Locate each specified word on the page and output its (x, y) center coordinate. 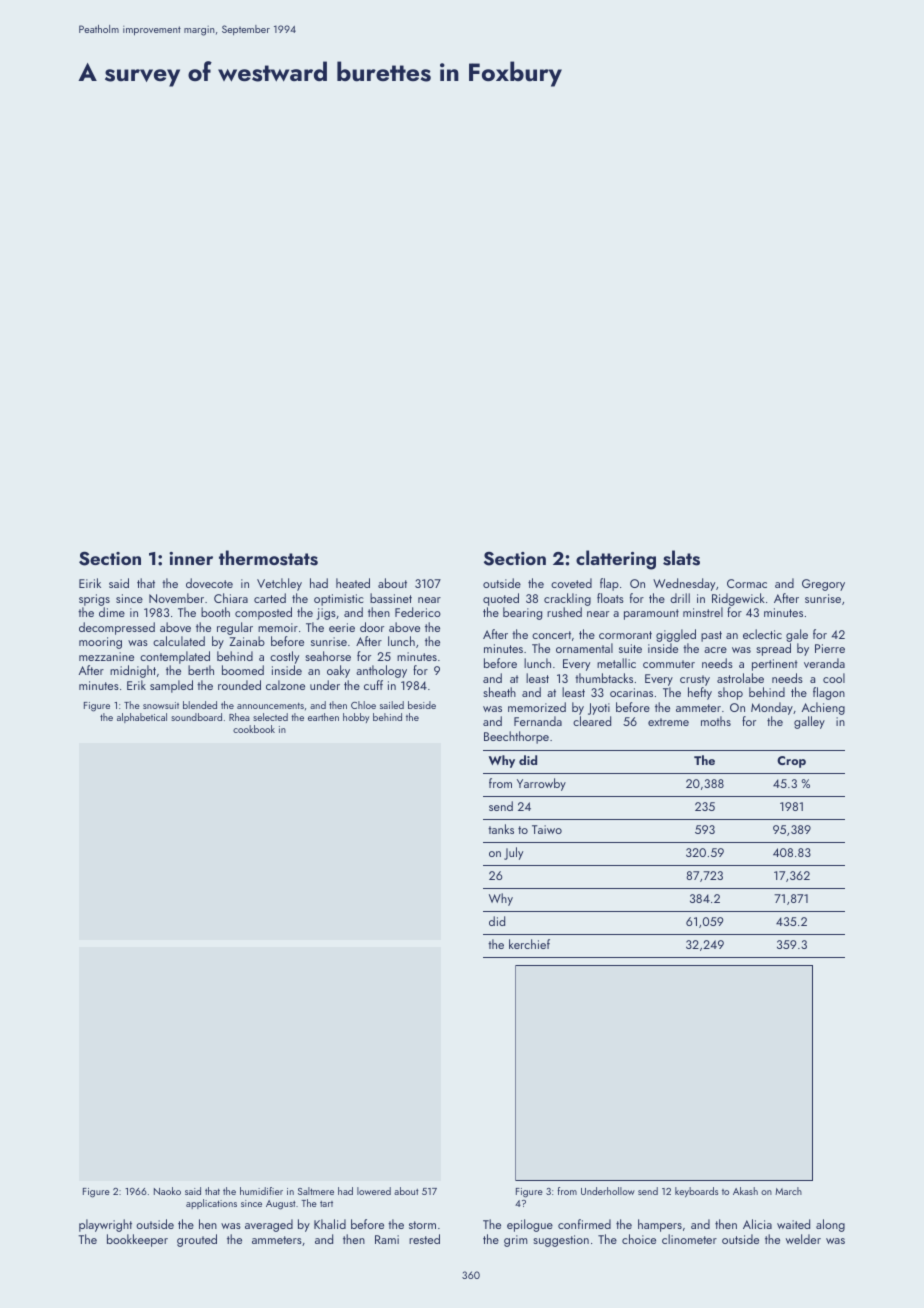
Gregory (823, 585)
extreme (668, 722)
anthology (381, 671)
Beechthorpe (516, 737)
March (788, 1191)
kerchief (529, 944)
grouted (197, 1240)
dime (112, 612)
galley (809, 722)
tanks (501, 829)
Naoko (167, 1191)
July (513, 853)
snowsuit (161, 705)
